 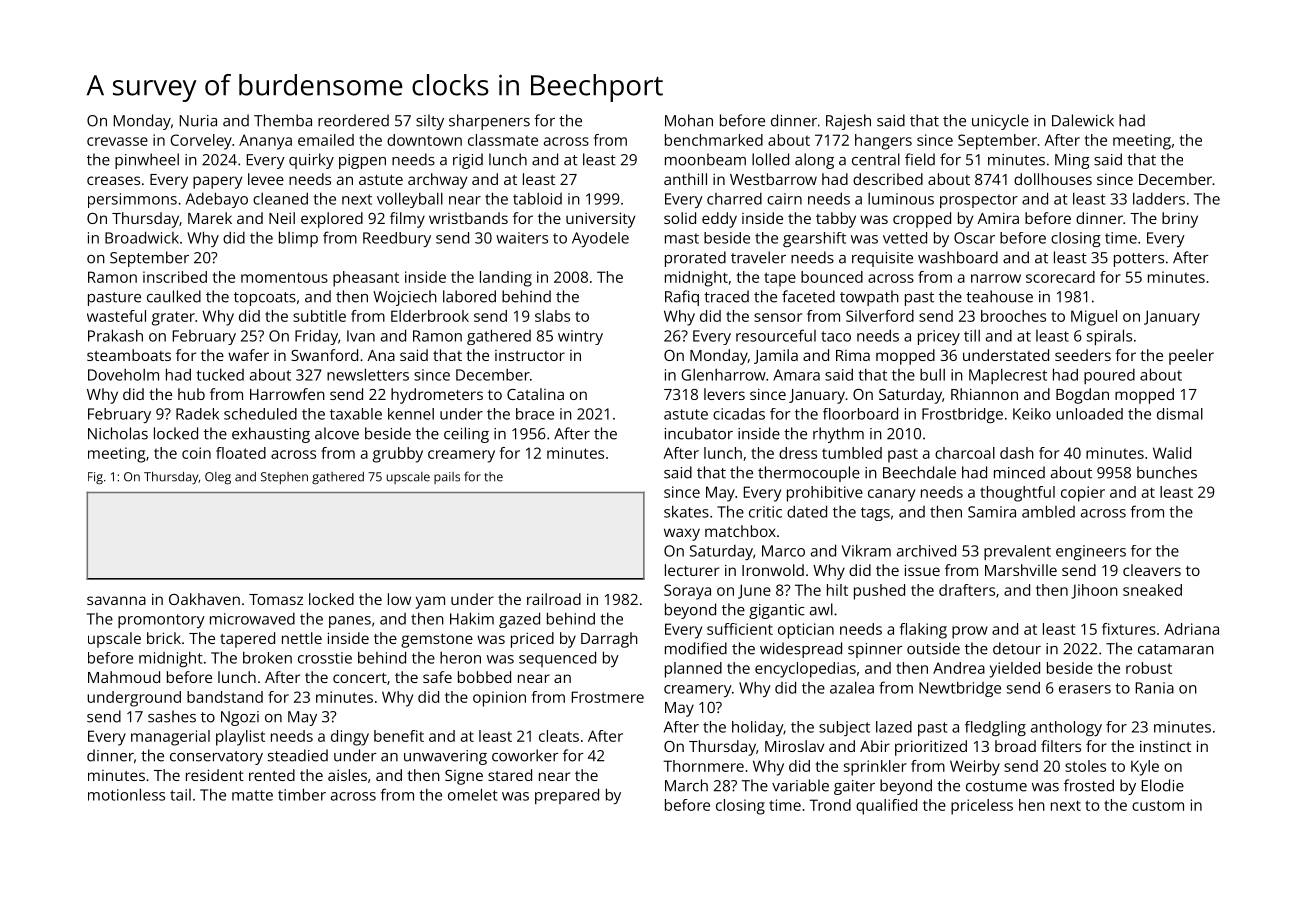 What do you see at coordinates (302, 794) in the document?
I see `timber` at bounding box center [302, 794].
